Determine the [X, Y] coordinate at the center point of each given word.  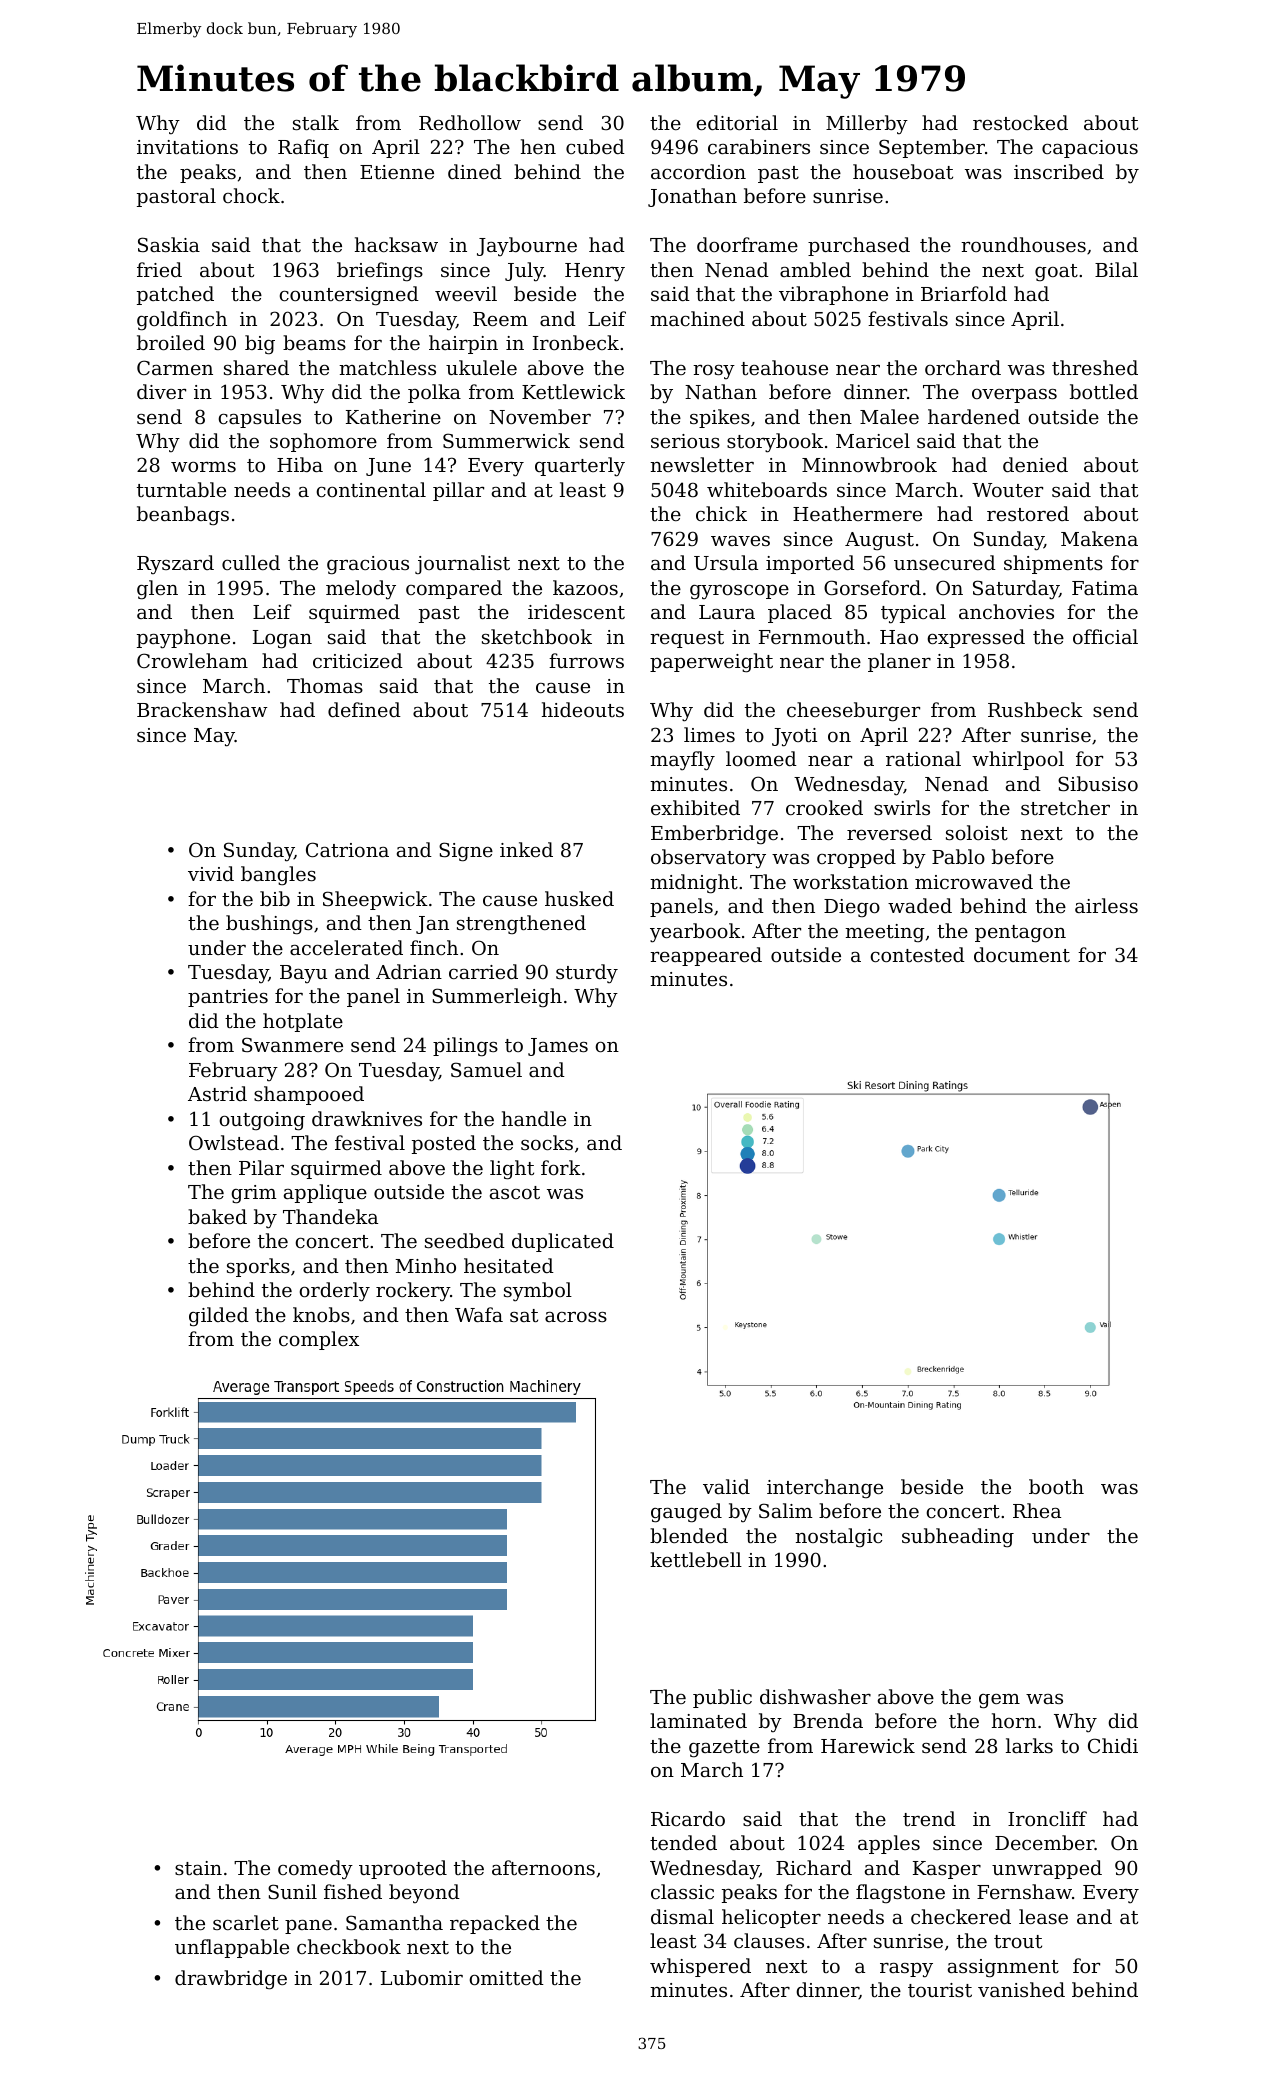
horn [1014, 1720]
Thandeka [330, 1216]
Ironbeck [576, 342]
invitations [187, 147]
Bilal [1116, 269]
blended [689, 1535]
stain [198, 1868]
